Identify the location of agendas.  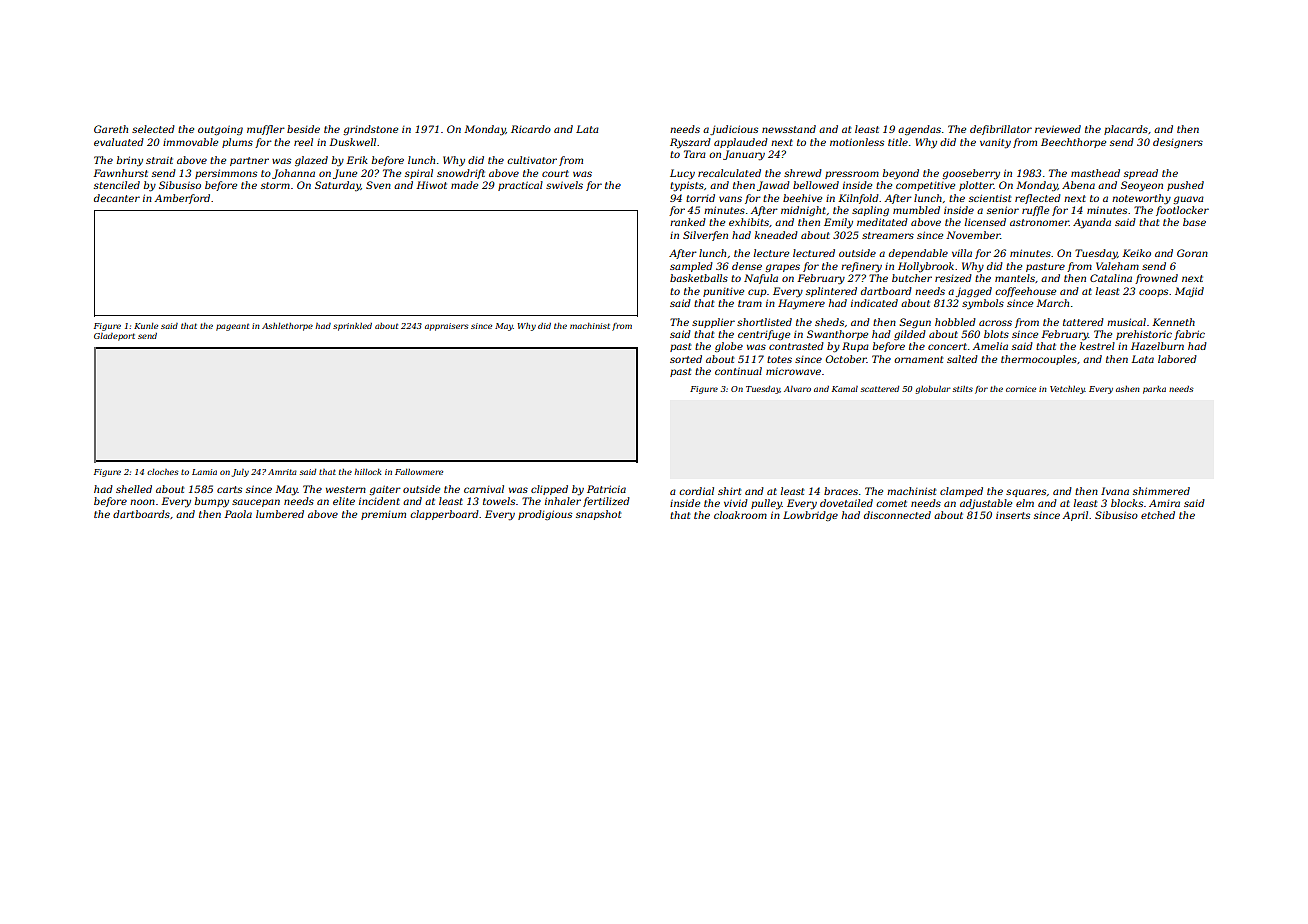
(919, 130).
